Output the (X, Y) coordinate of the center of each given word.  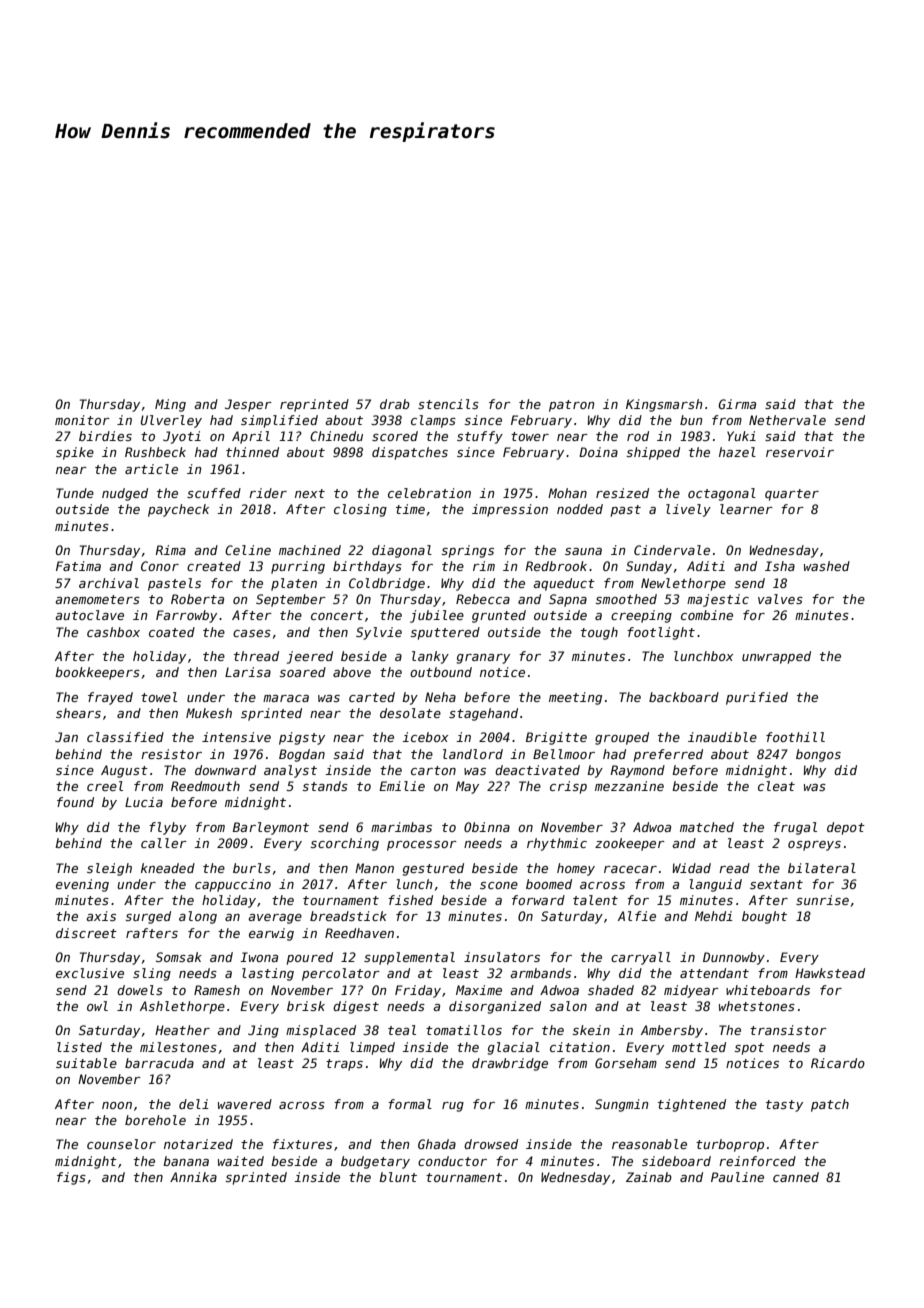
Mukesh (209, 713)
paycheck (178, 510)
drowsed (491, 1144)
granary (483, 659)
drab (395, 404)
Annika (193, 1177)
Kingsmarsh (664, 405)
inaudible (722, 737)
